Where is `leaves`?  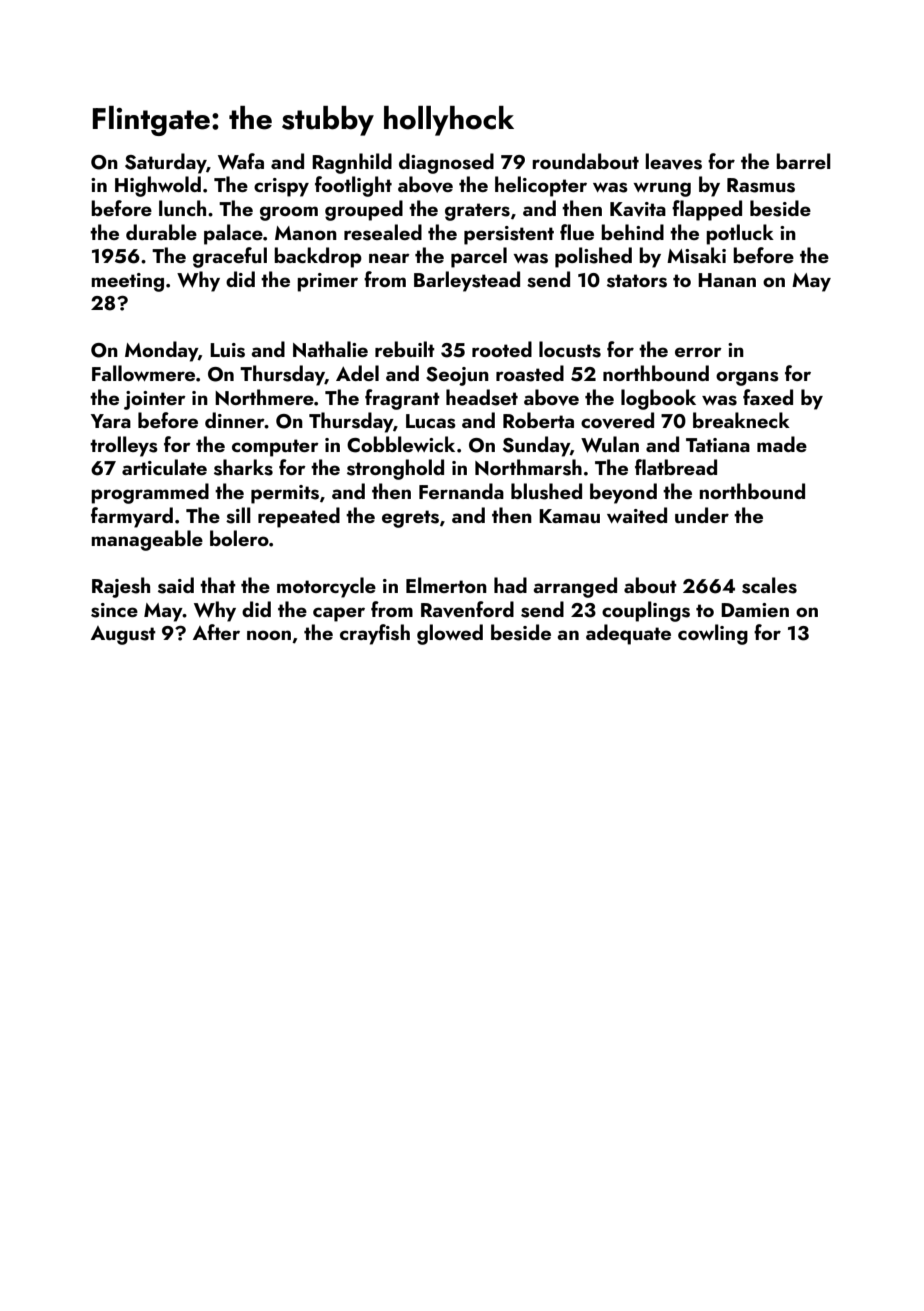
leaves is located at coordinates (674, 161).
